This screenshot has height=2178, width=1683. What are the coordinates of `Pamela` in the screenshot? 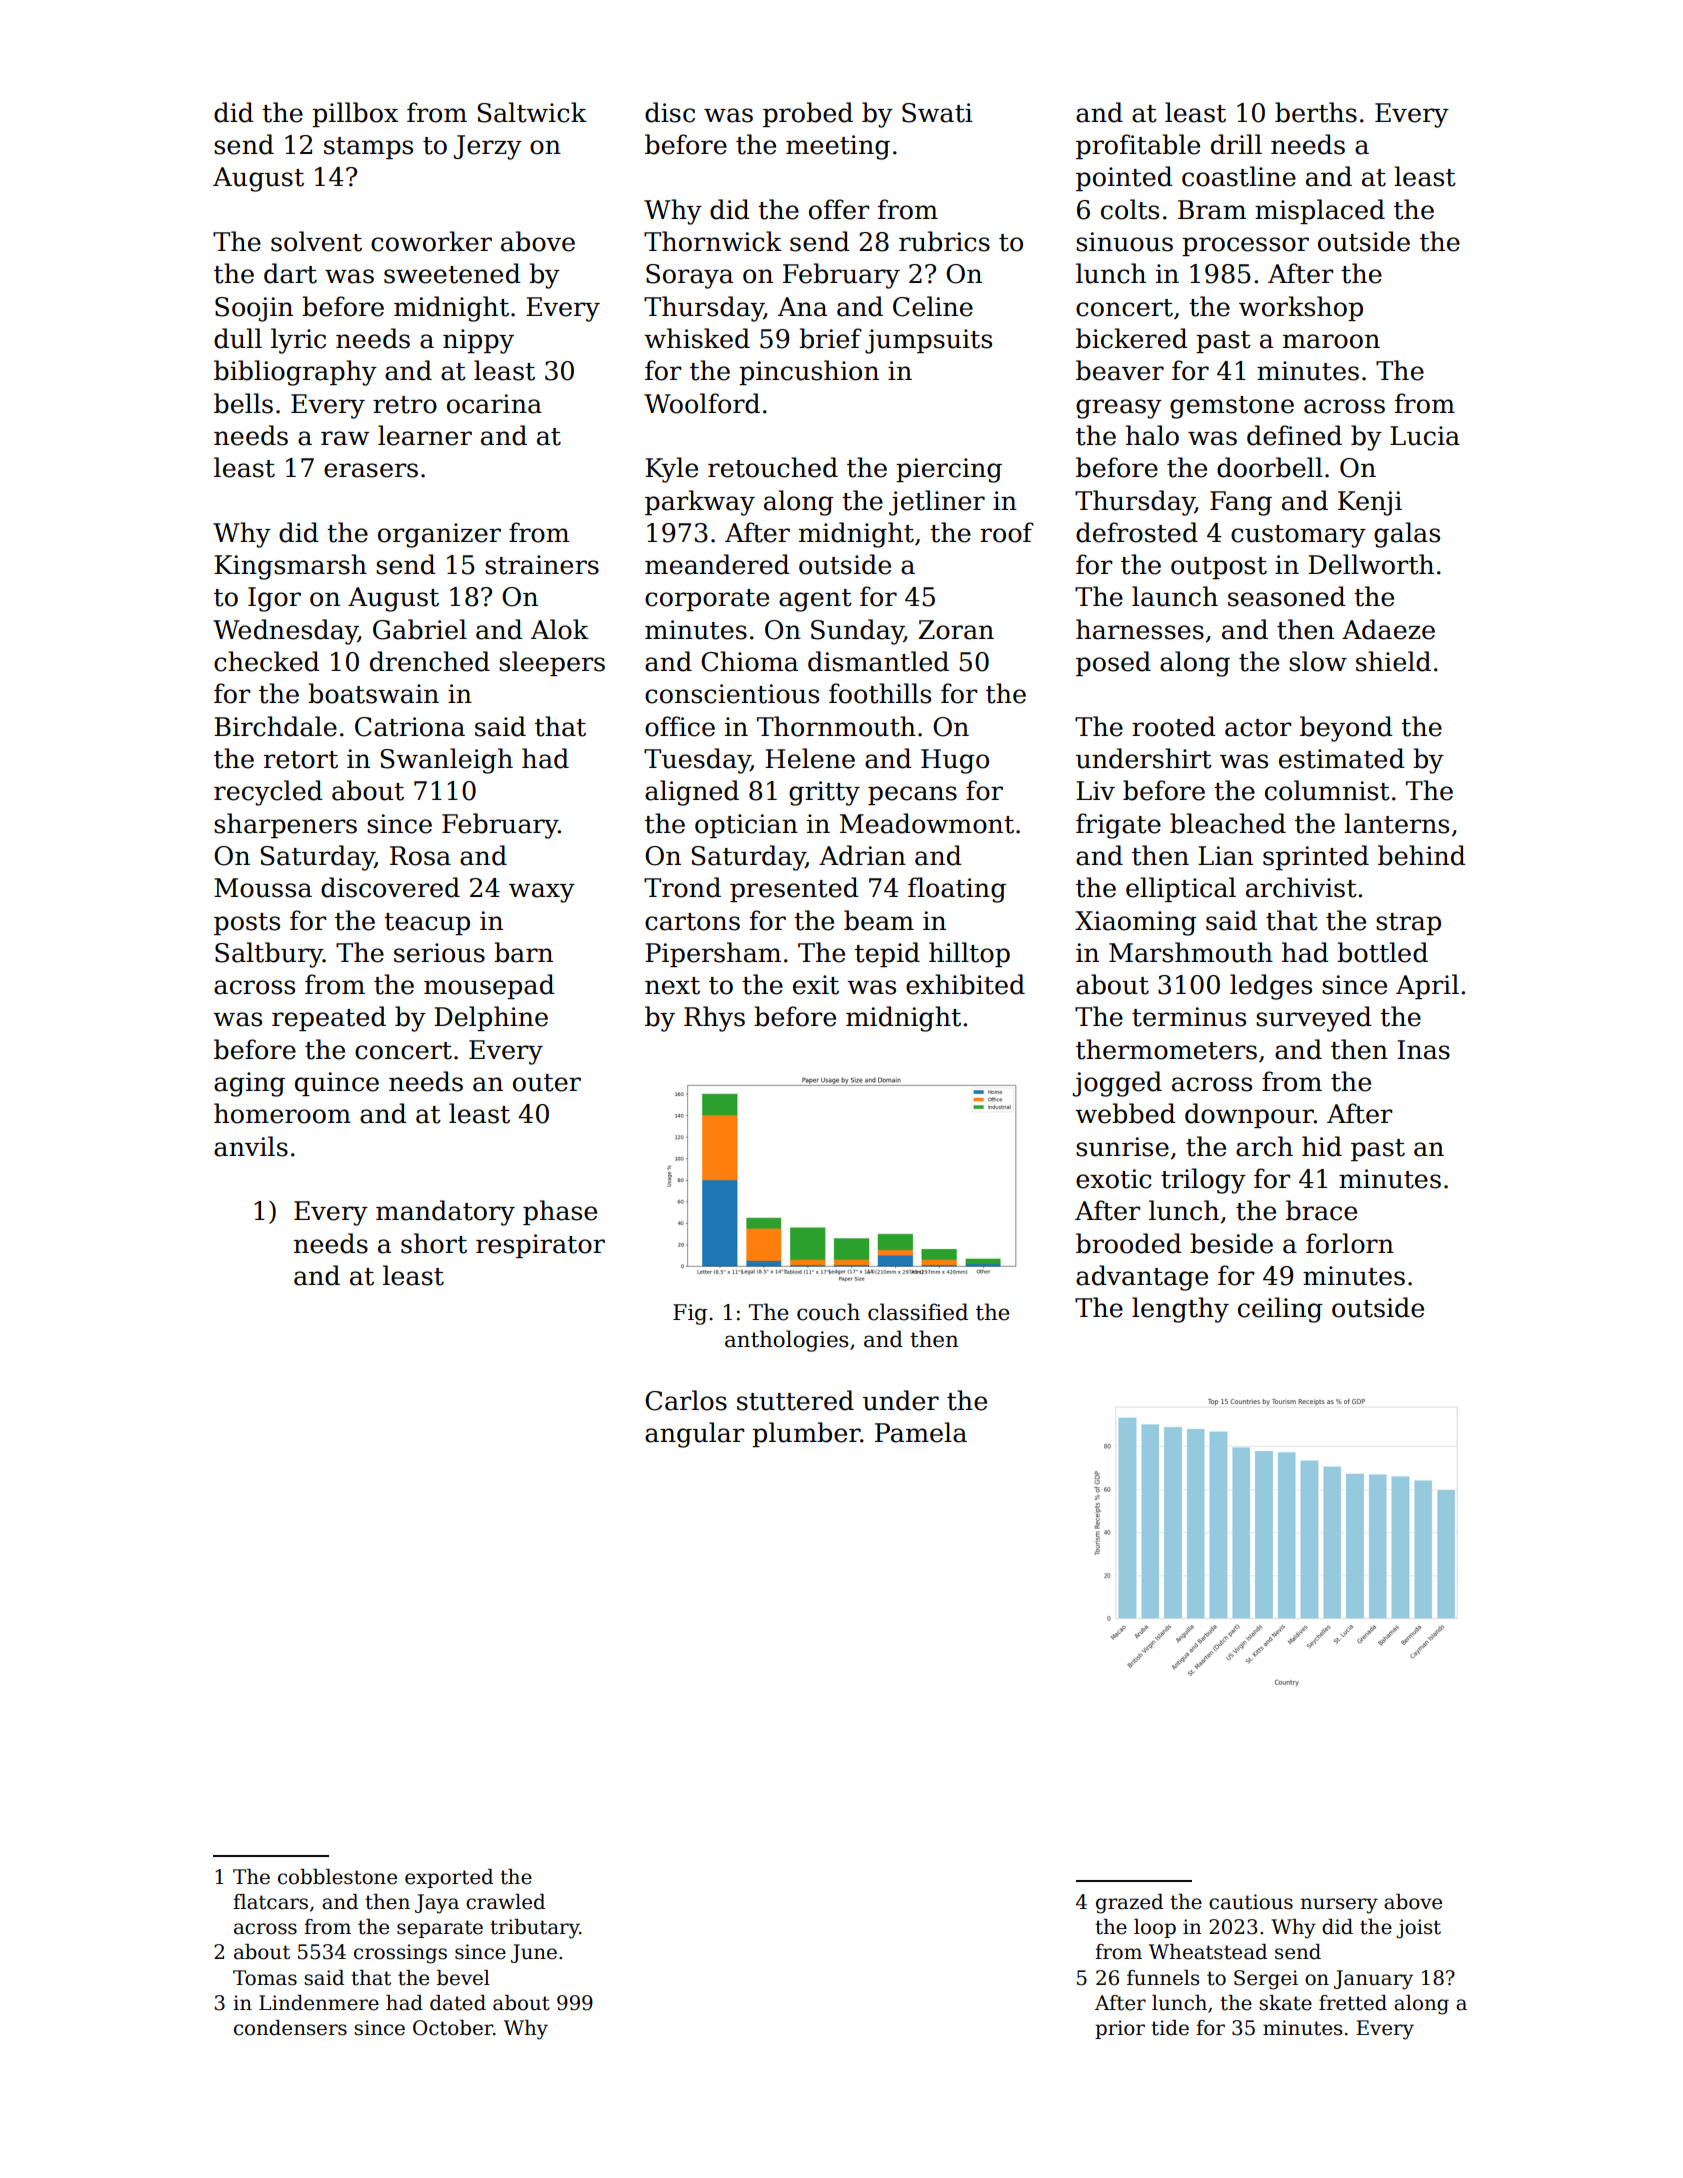 It's located at (921, 1432).
